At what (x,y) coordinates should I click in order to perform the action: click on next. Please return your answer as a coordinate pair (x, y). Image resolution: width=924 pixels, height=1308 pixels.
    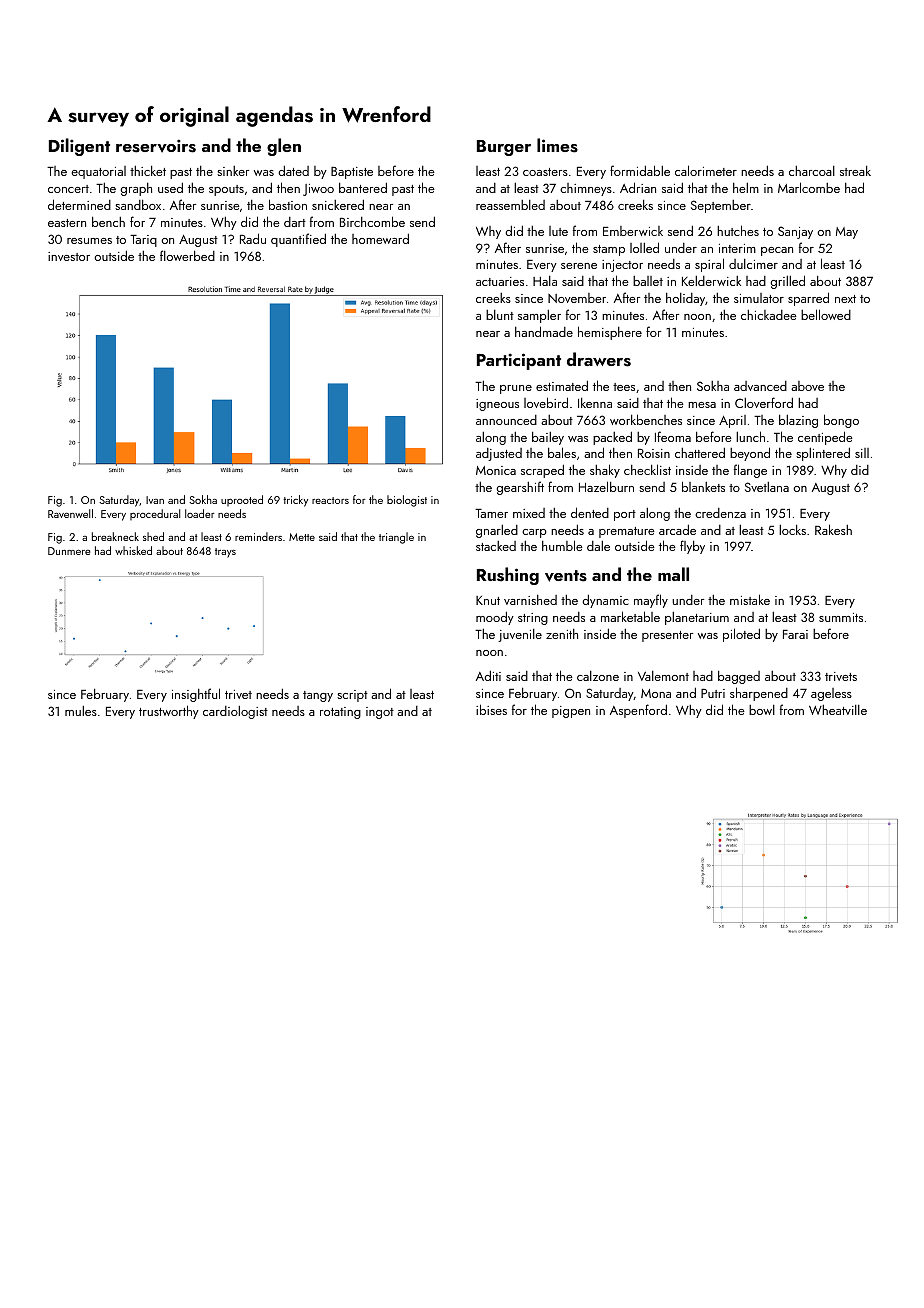
    Looking at the image, I should click on (845, 299).
